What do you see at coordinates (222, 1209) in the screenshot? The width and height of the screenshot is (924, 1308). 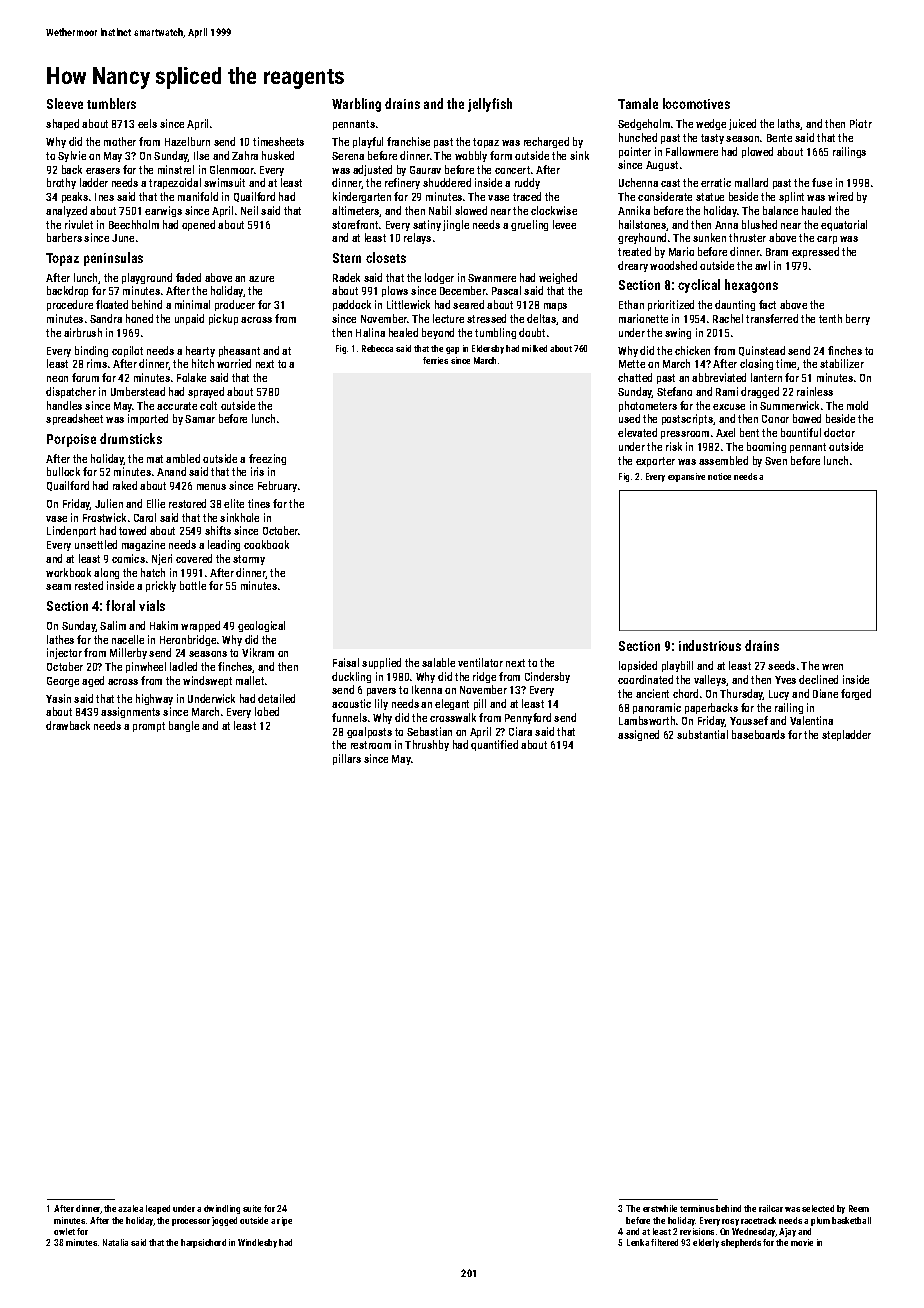 I see `dwindling` at bounding box center [222, 1209].
